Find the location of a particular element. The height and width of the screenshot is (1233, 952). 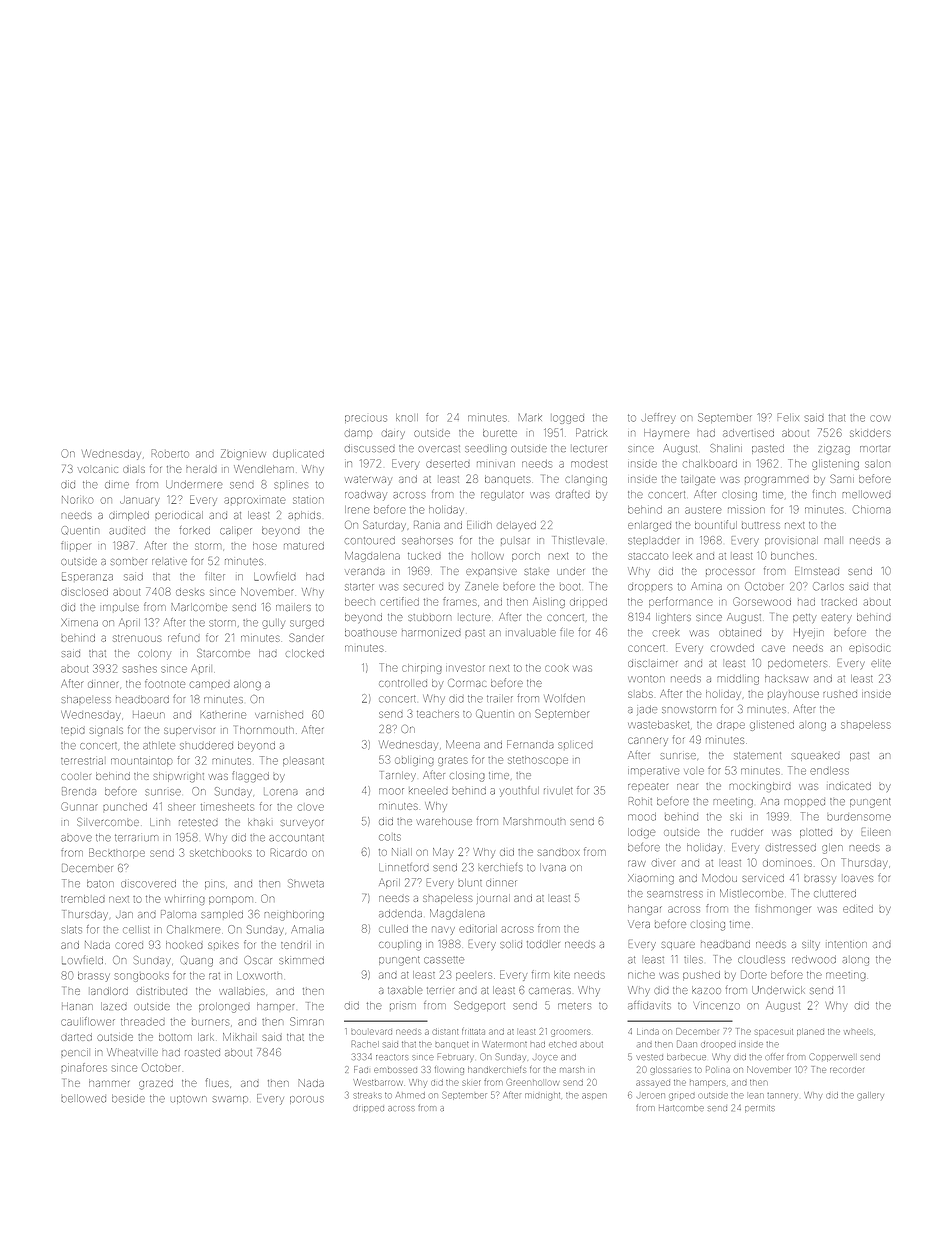

mall is located at coordinates (833, 540).
